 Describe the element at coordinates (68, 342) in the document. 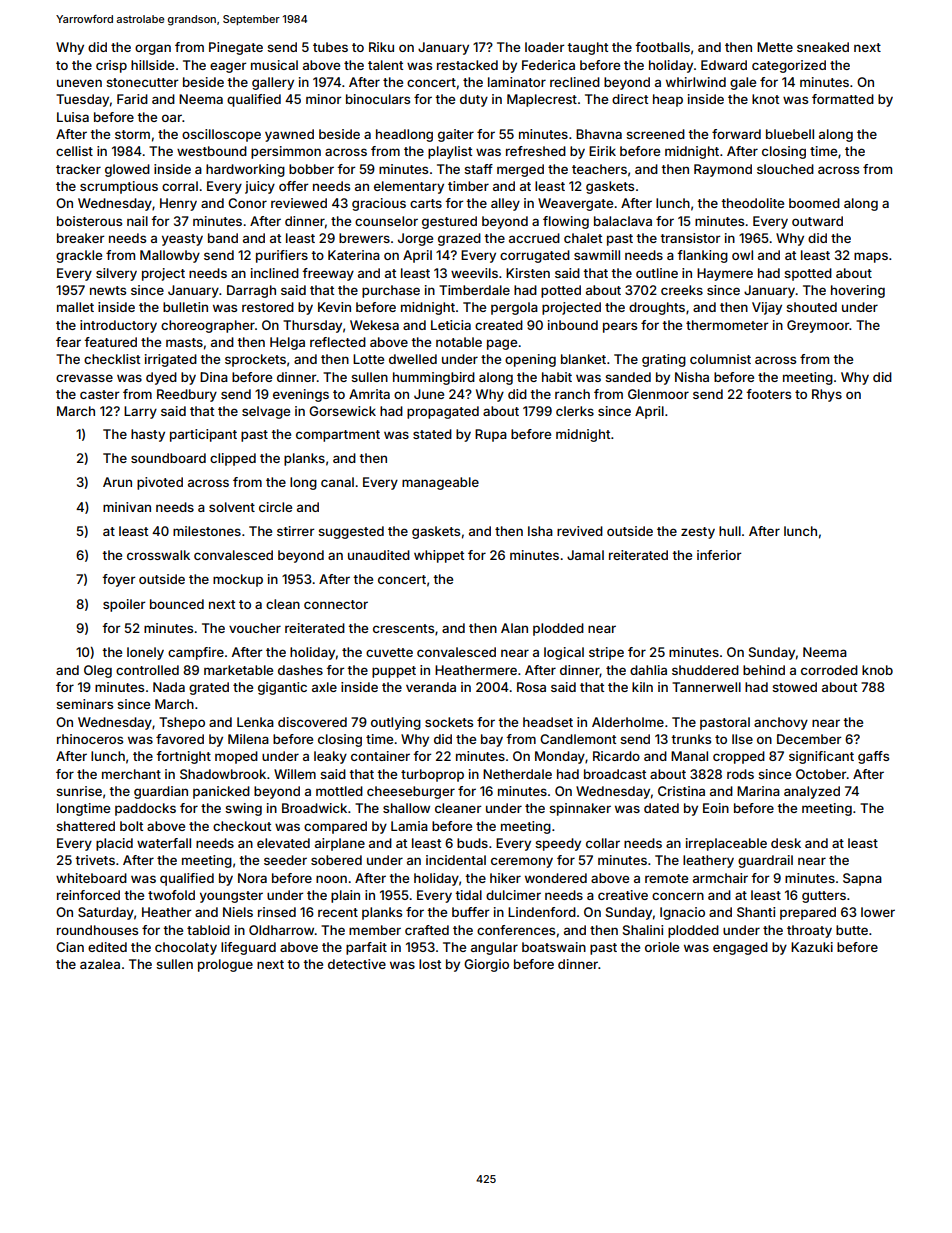

I see `fear` at that location.
